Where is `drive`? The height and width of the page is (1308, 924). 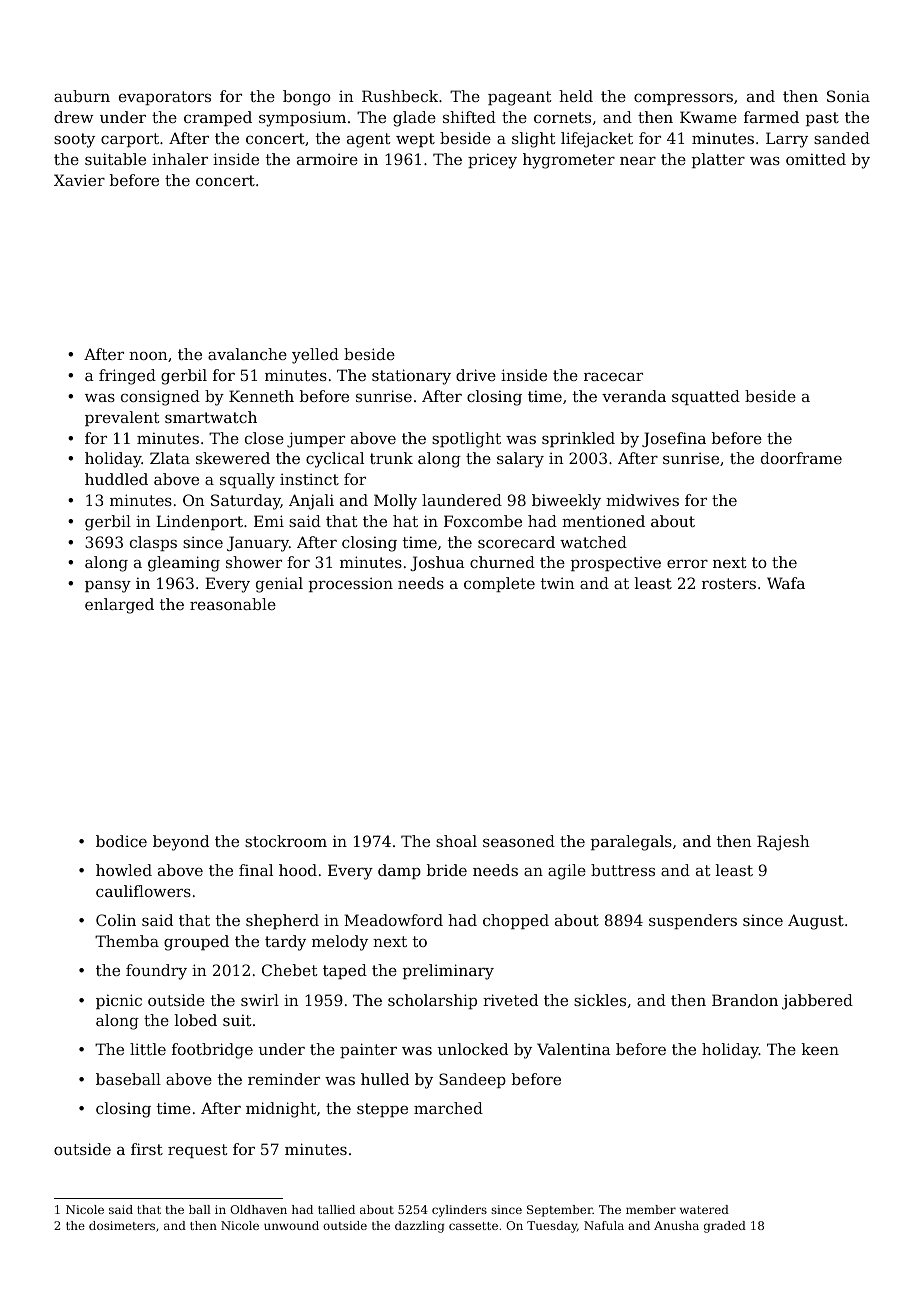 drive is located at coordinates (476, 375).
